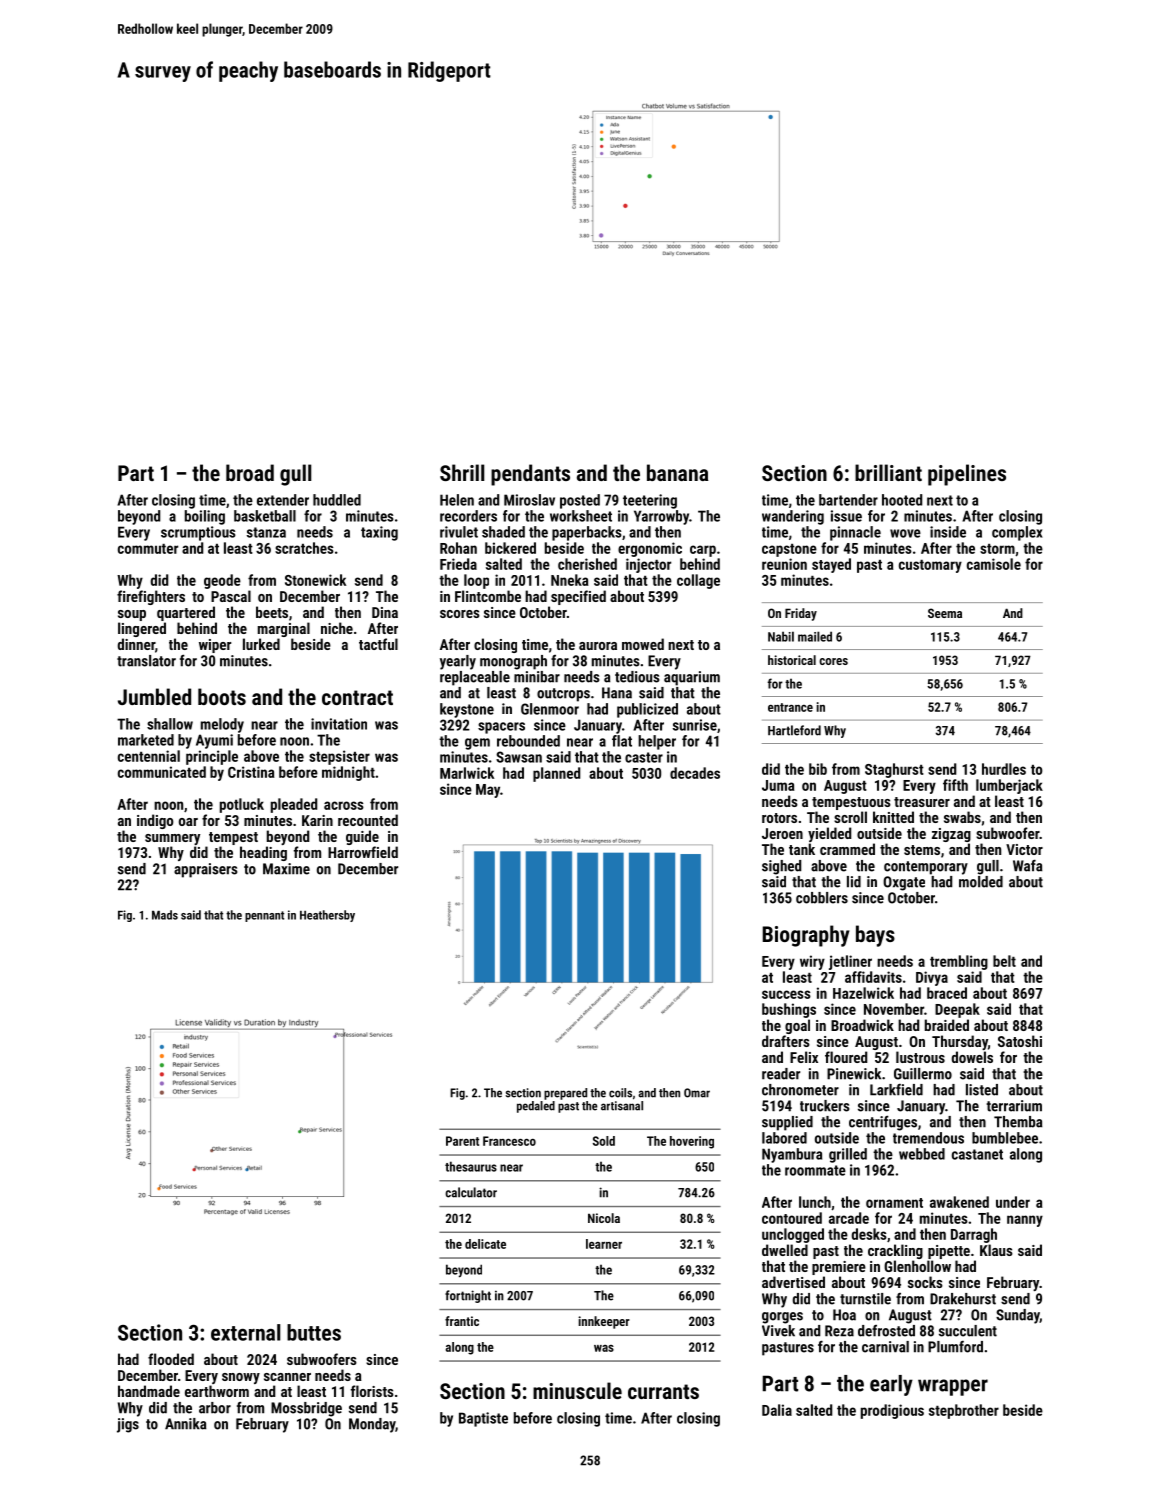  Describe the element at coordinates (148, 549) in the page. I see `commuter` at that location.
